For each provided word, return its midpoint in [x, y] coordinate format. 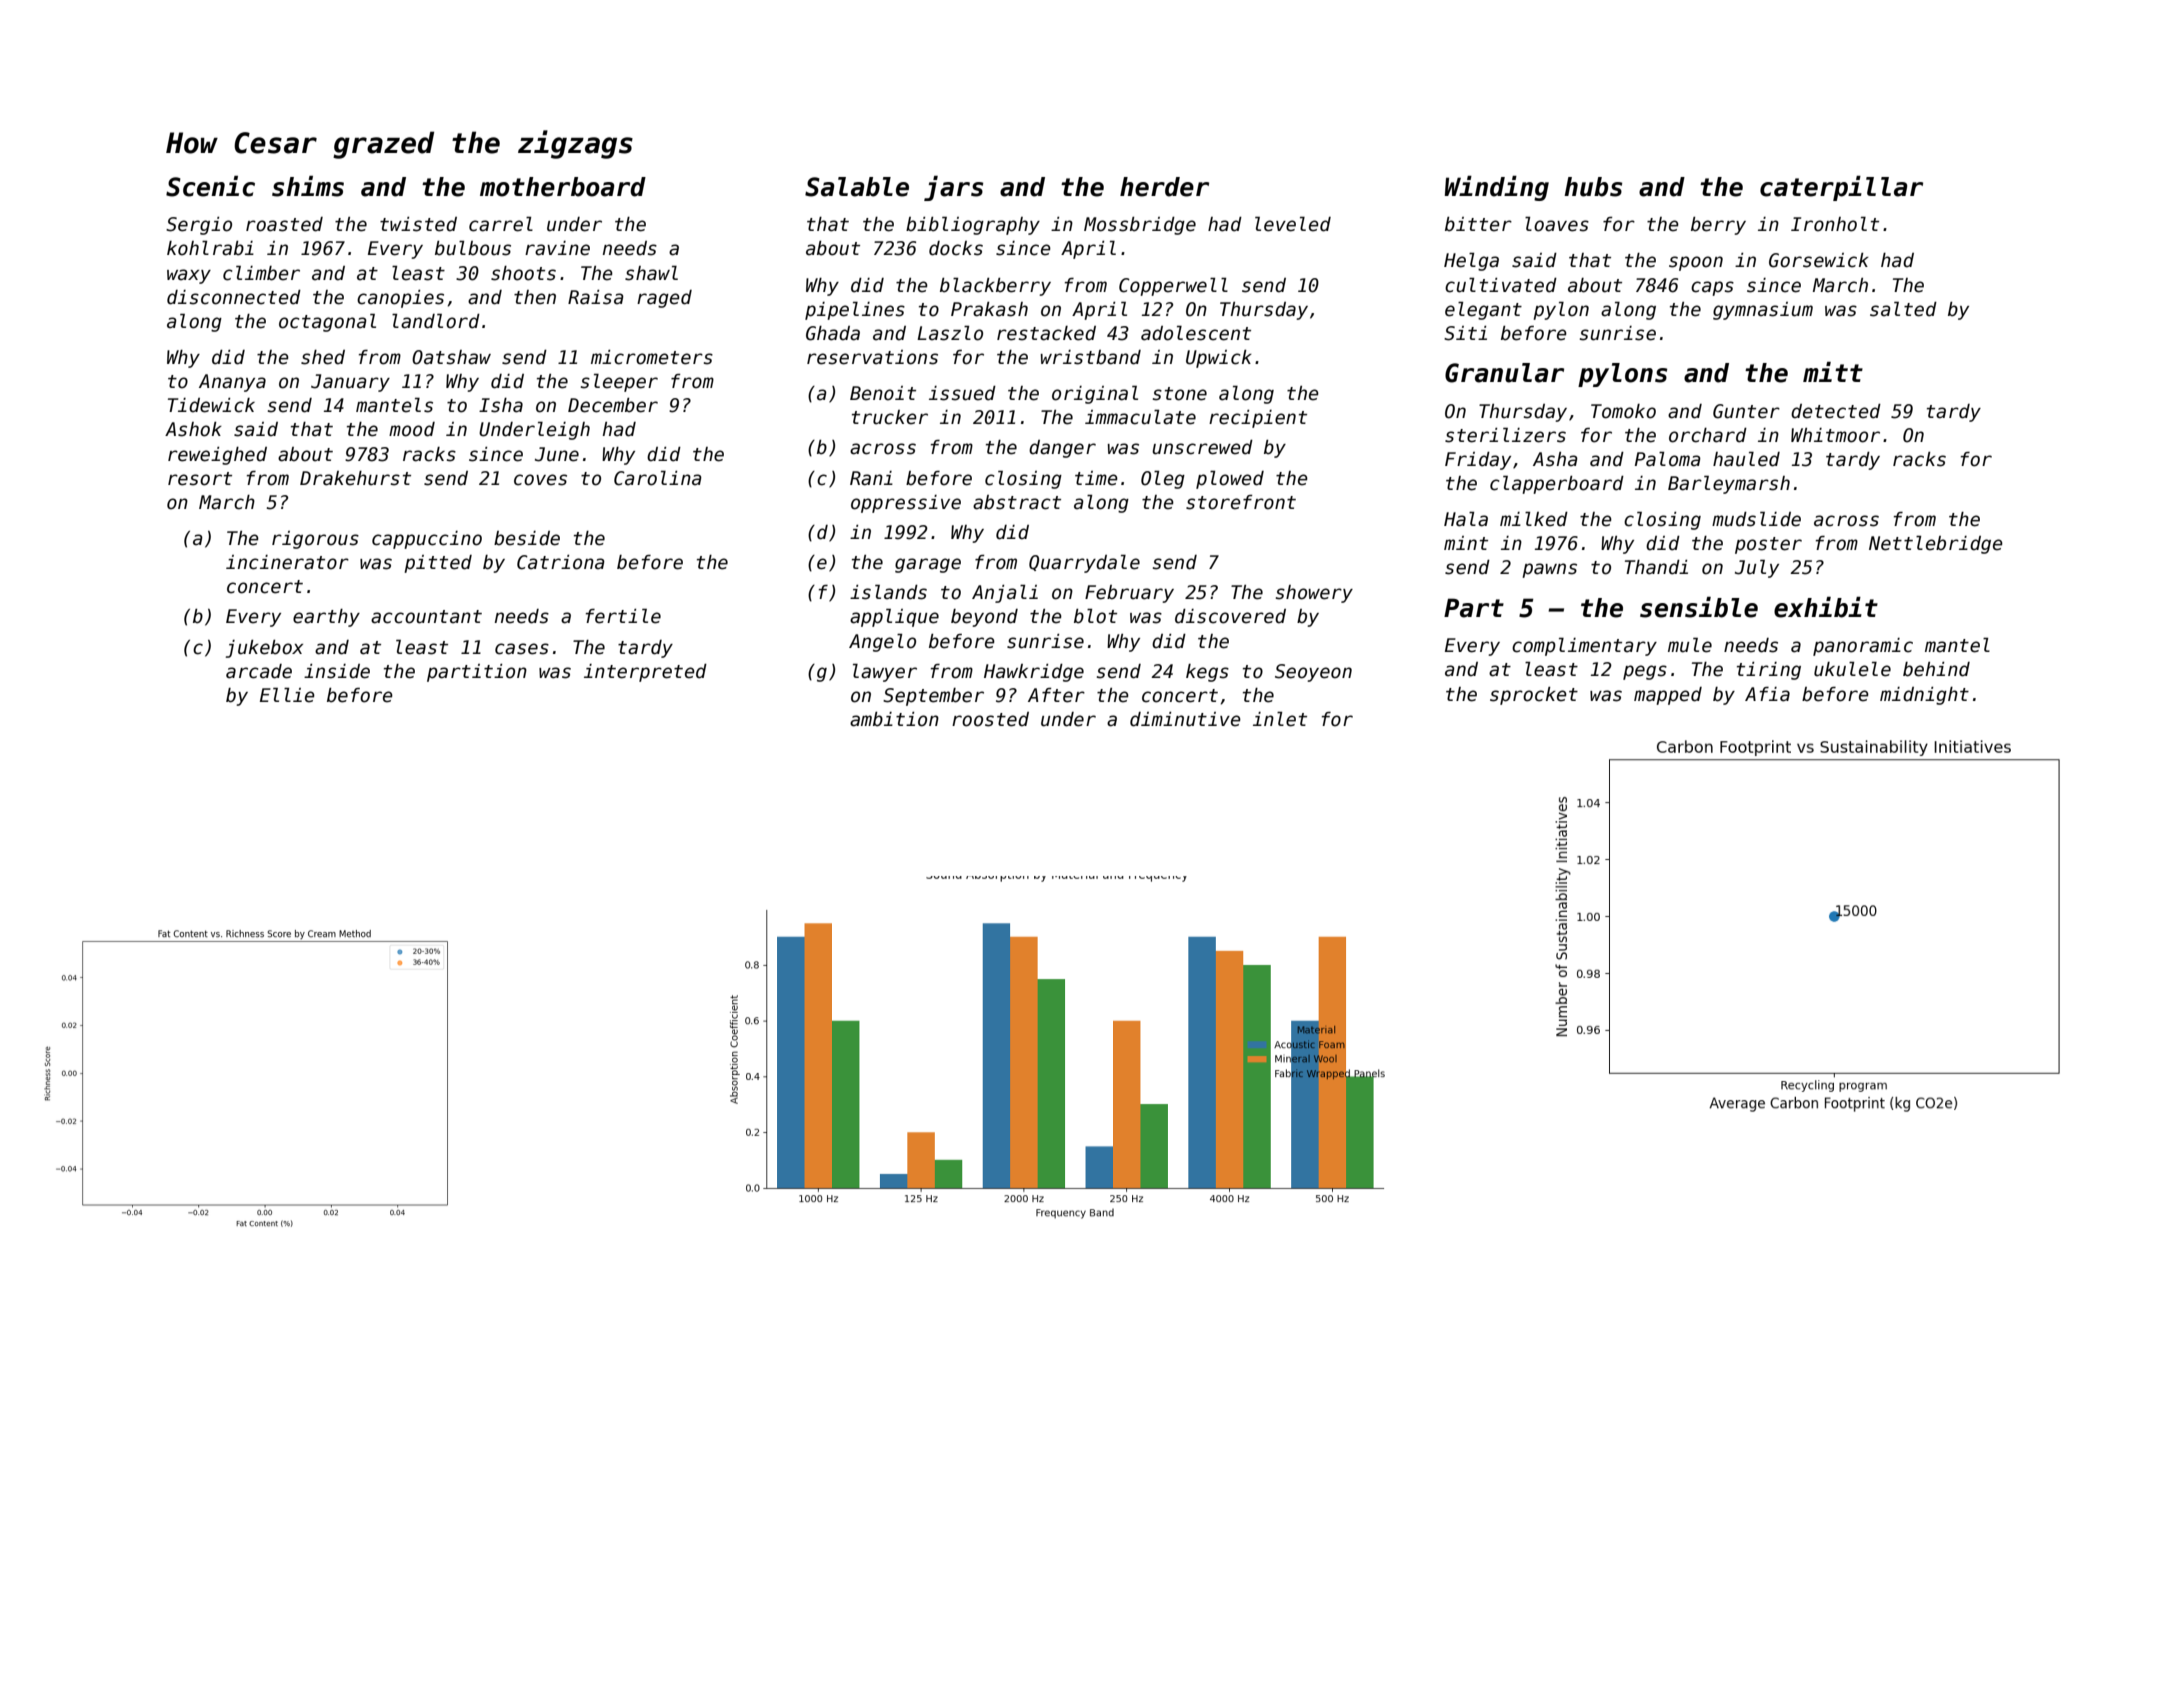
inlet [1280, 719]
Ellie [287, 695]
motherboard [563, 187]
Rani [871, 478]
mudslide [1756, 519]
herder [1164, 187]
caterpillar [1841, 188]
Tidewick [211, 405]
